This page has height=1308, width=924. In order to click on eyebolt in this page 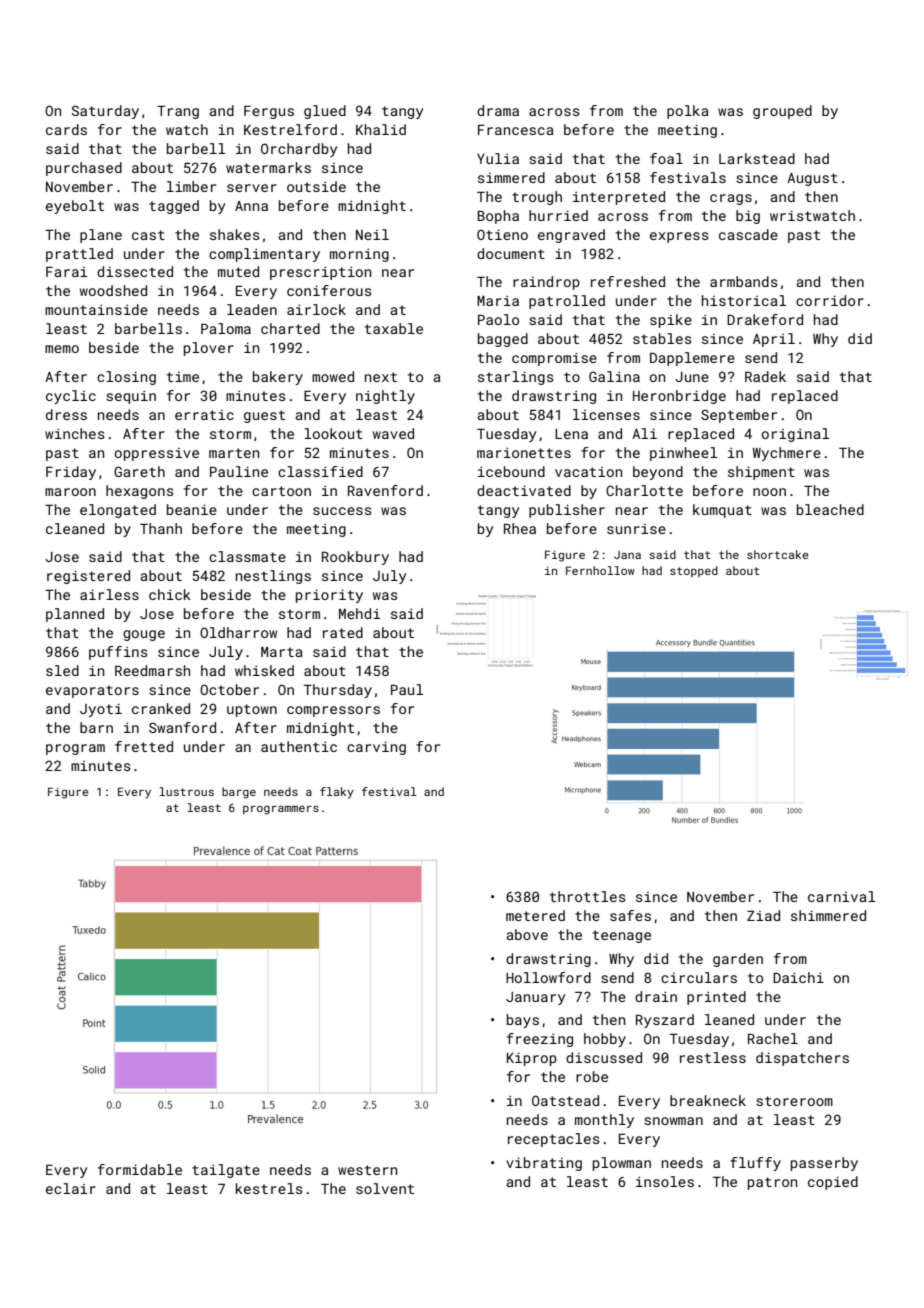, I will do `click(75, 207)`.
